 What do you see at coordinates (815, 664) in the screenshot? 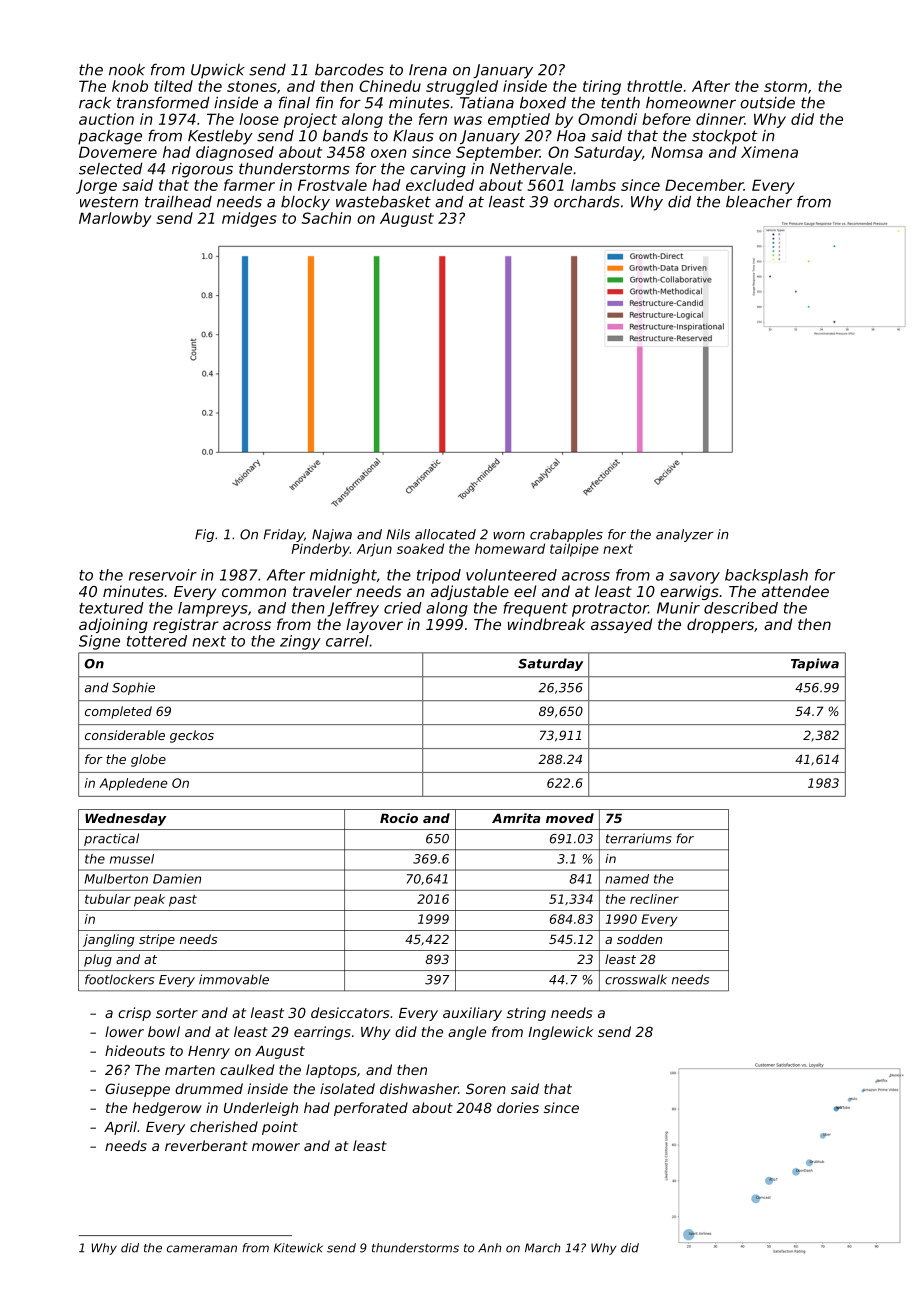
I see `Tapiwa` at bounding box center [815, 664].
